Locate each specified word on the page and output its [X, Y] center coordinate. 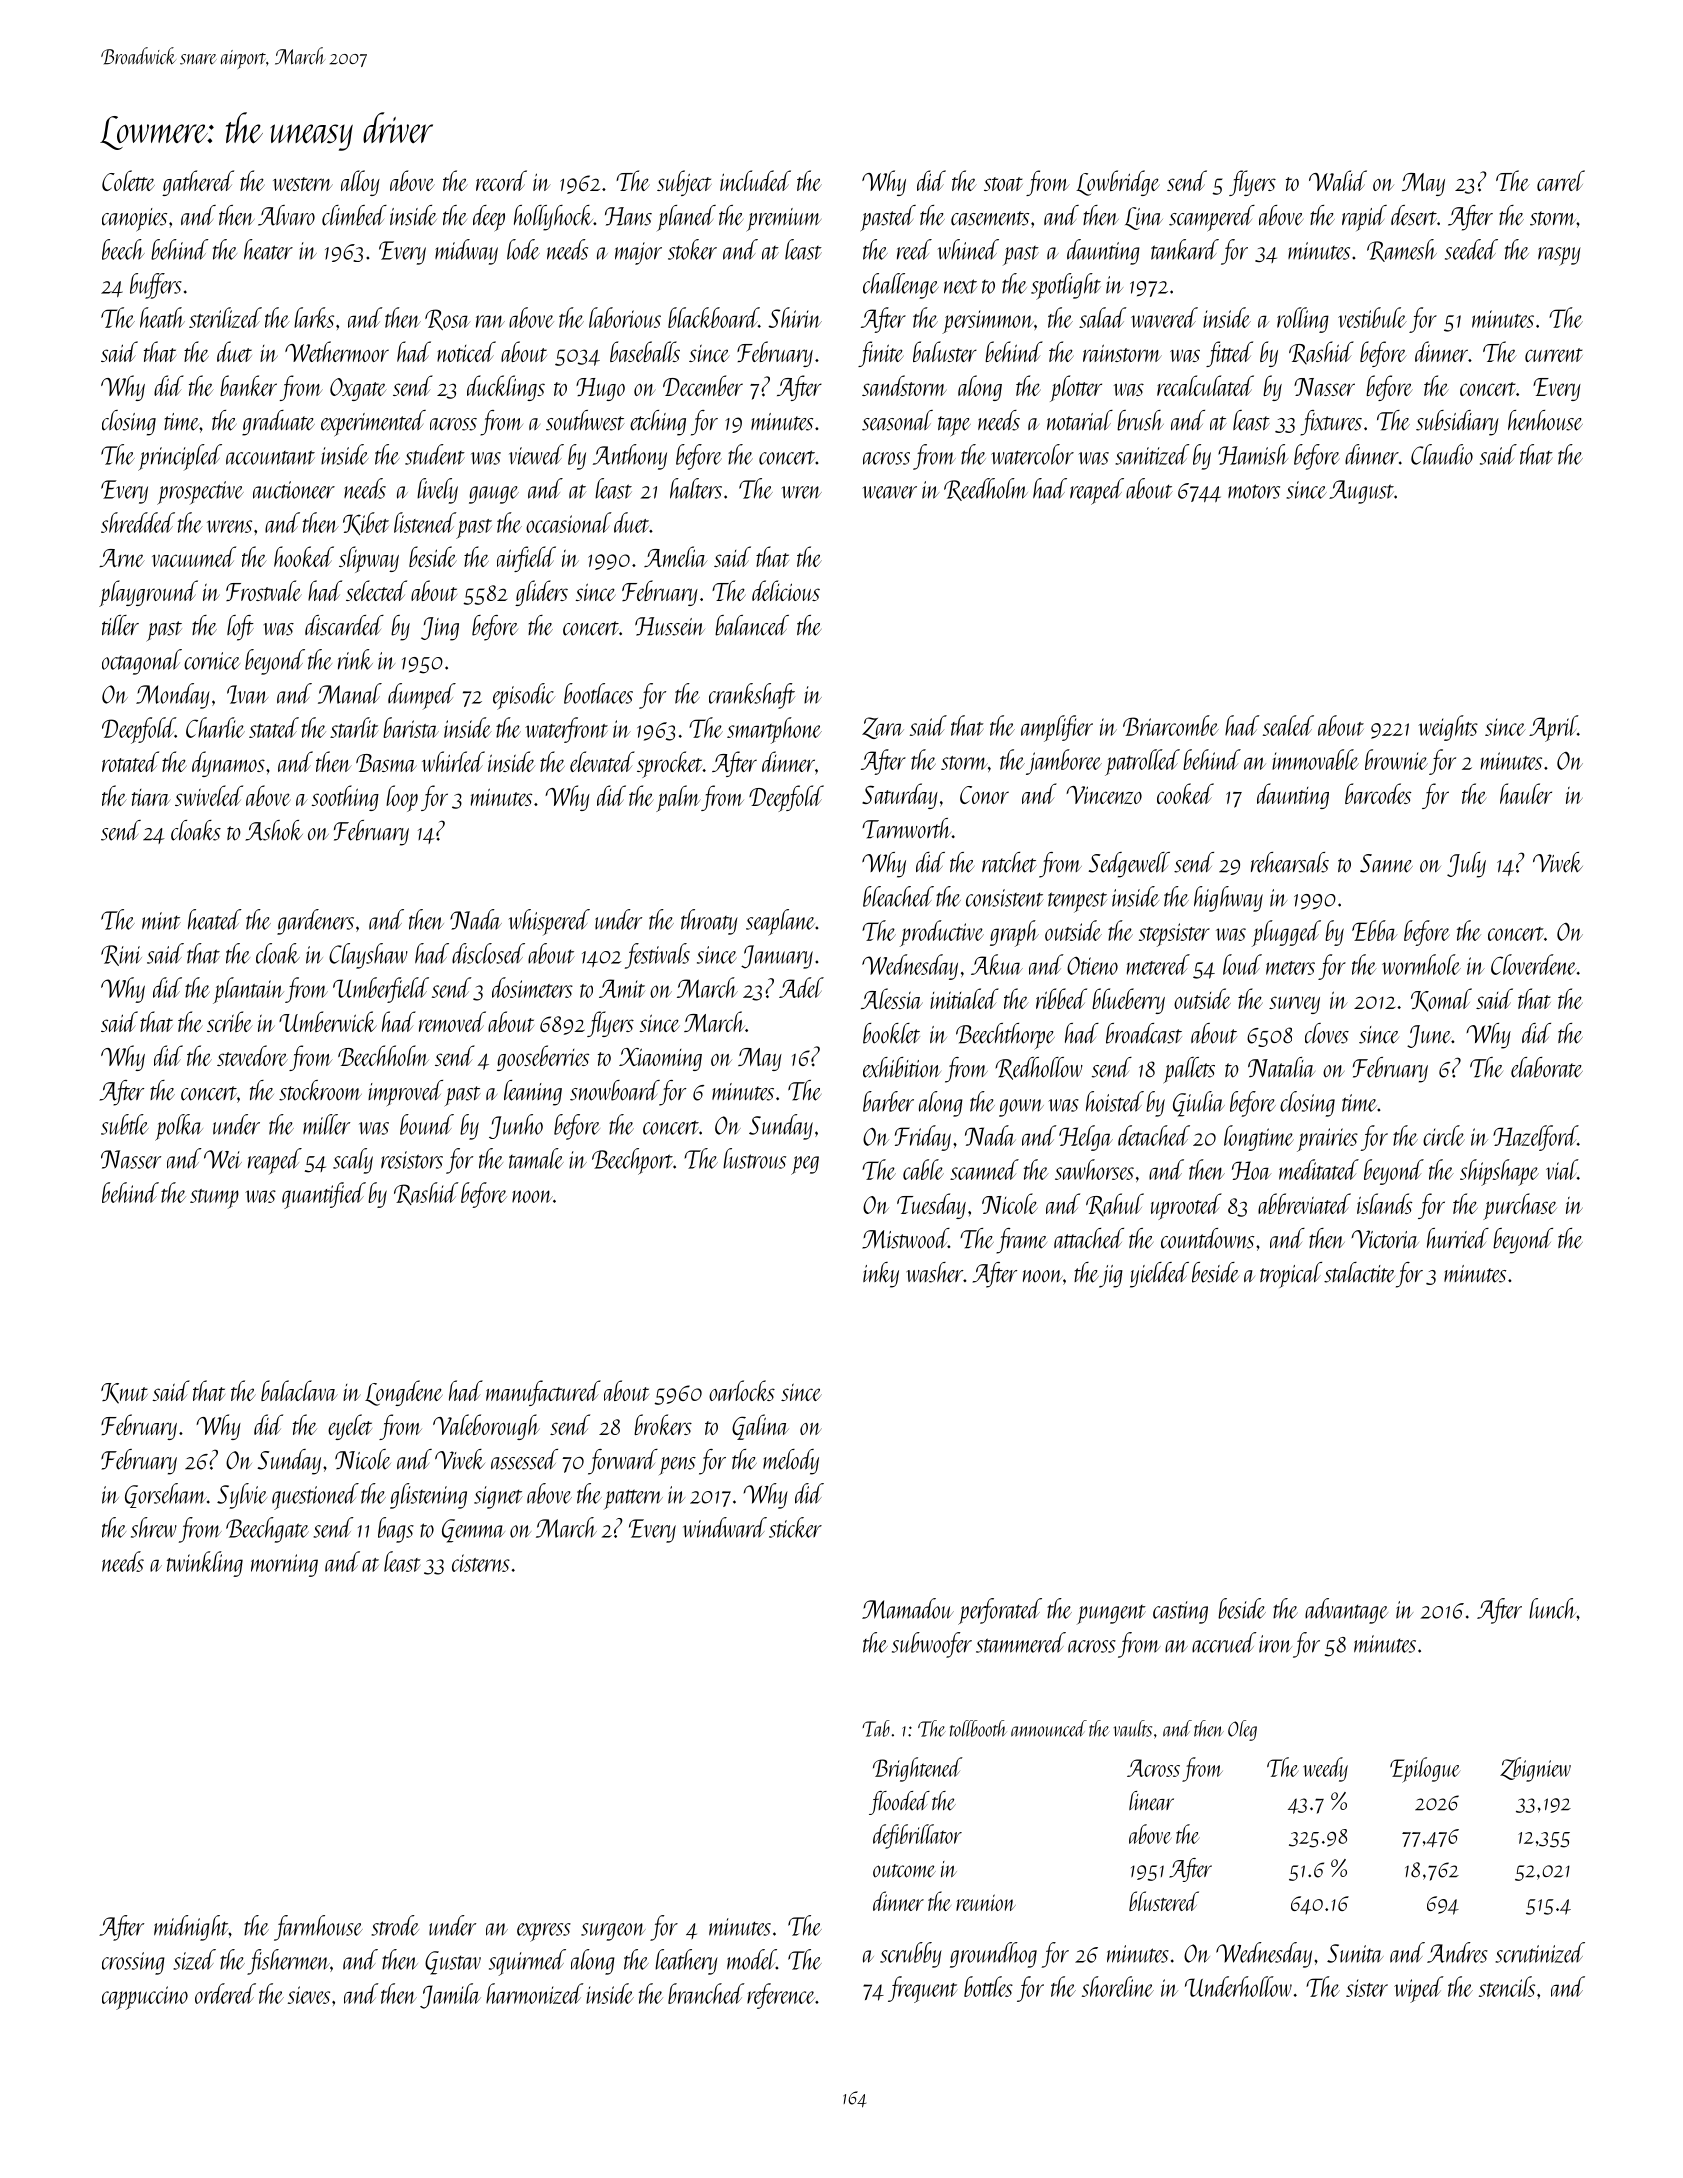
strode [395, 1925]
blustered [1164, 1901]
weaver [889, 492]
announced [1049, 1728]
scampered [1212, 218]
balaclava [299, 1390]
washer [934, 1272]
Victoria [1385, 1239]
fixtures [1331, 423]
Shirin [795, 317]
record [501, 180]
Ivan [247, 694]
